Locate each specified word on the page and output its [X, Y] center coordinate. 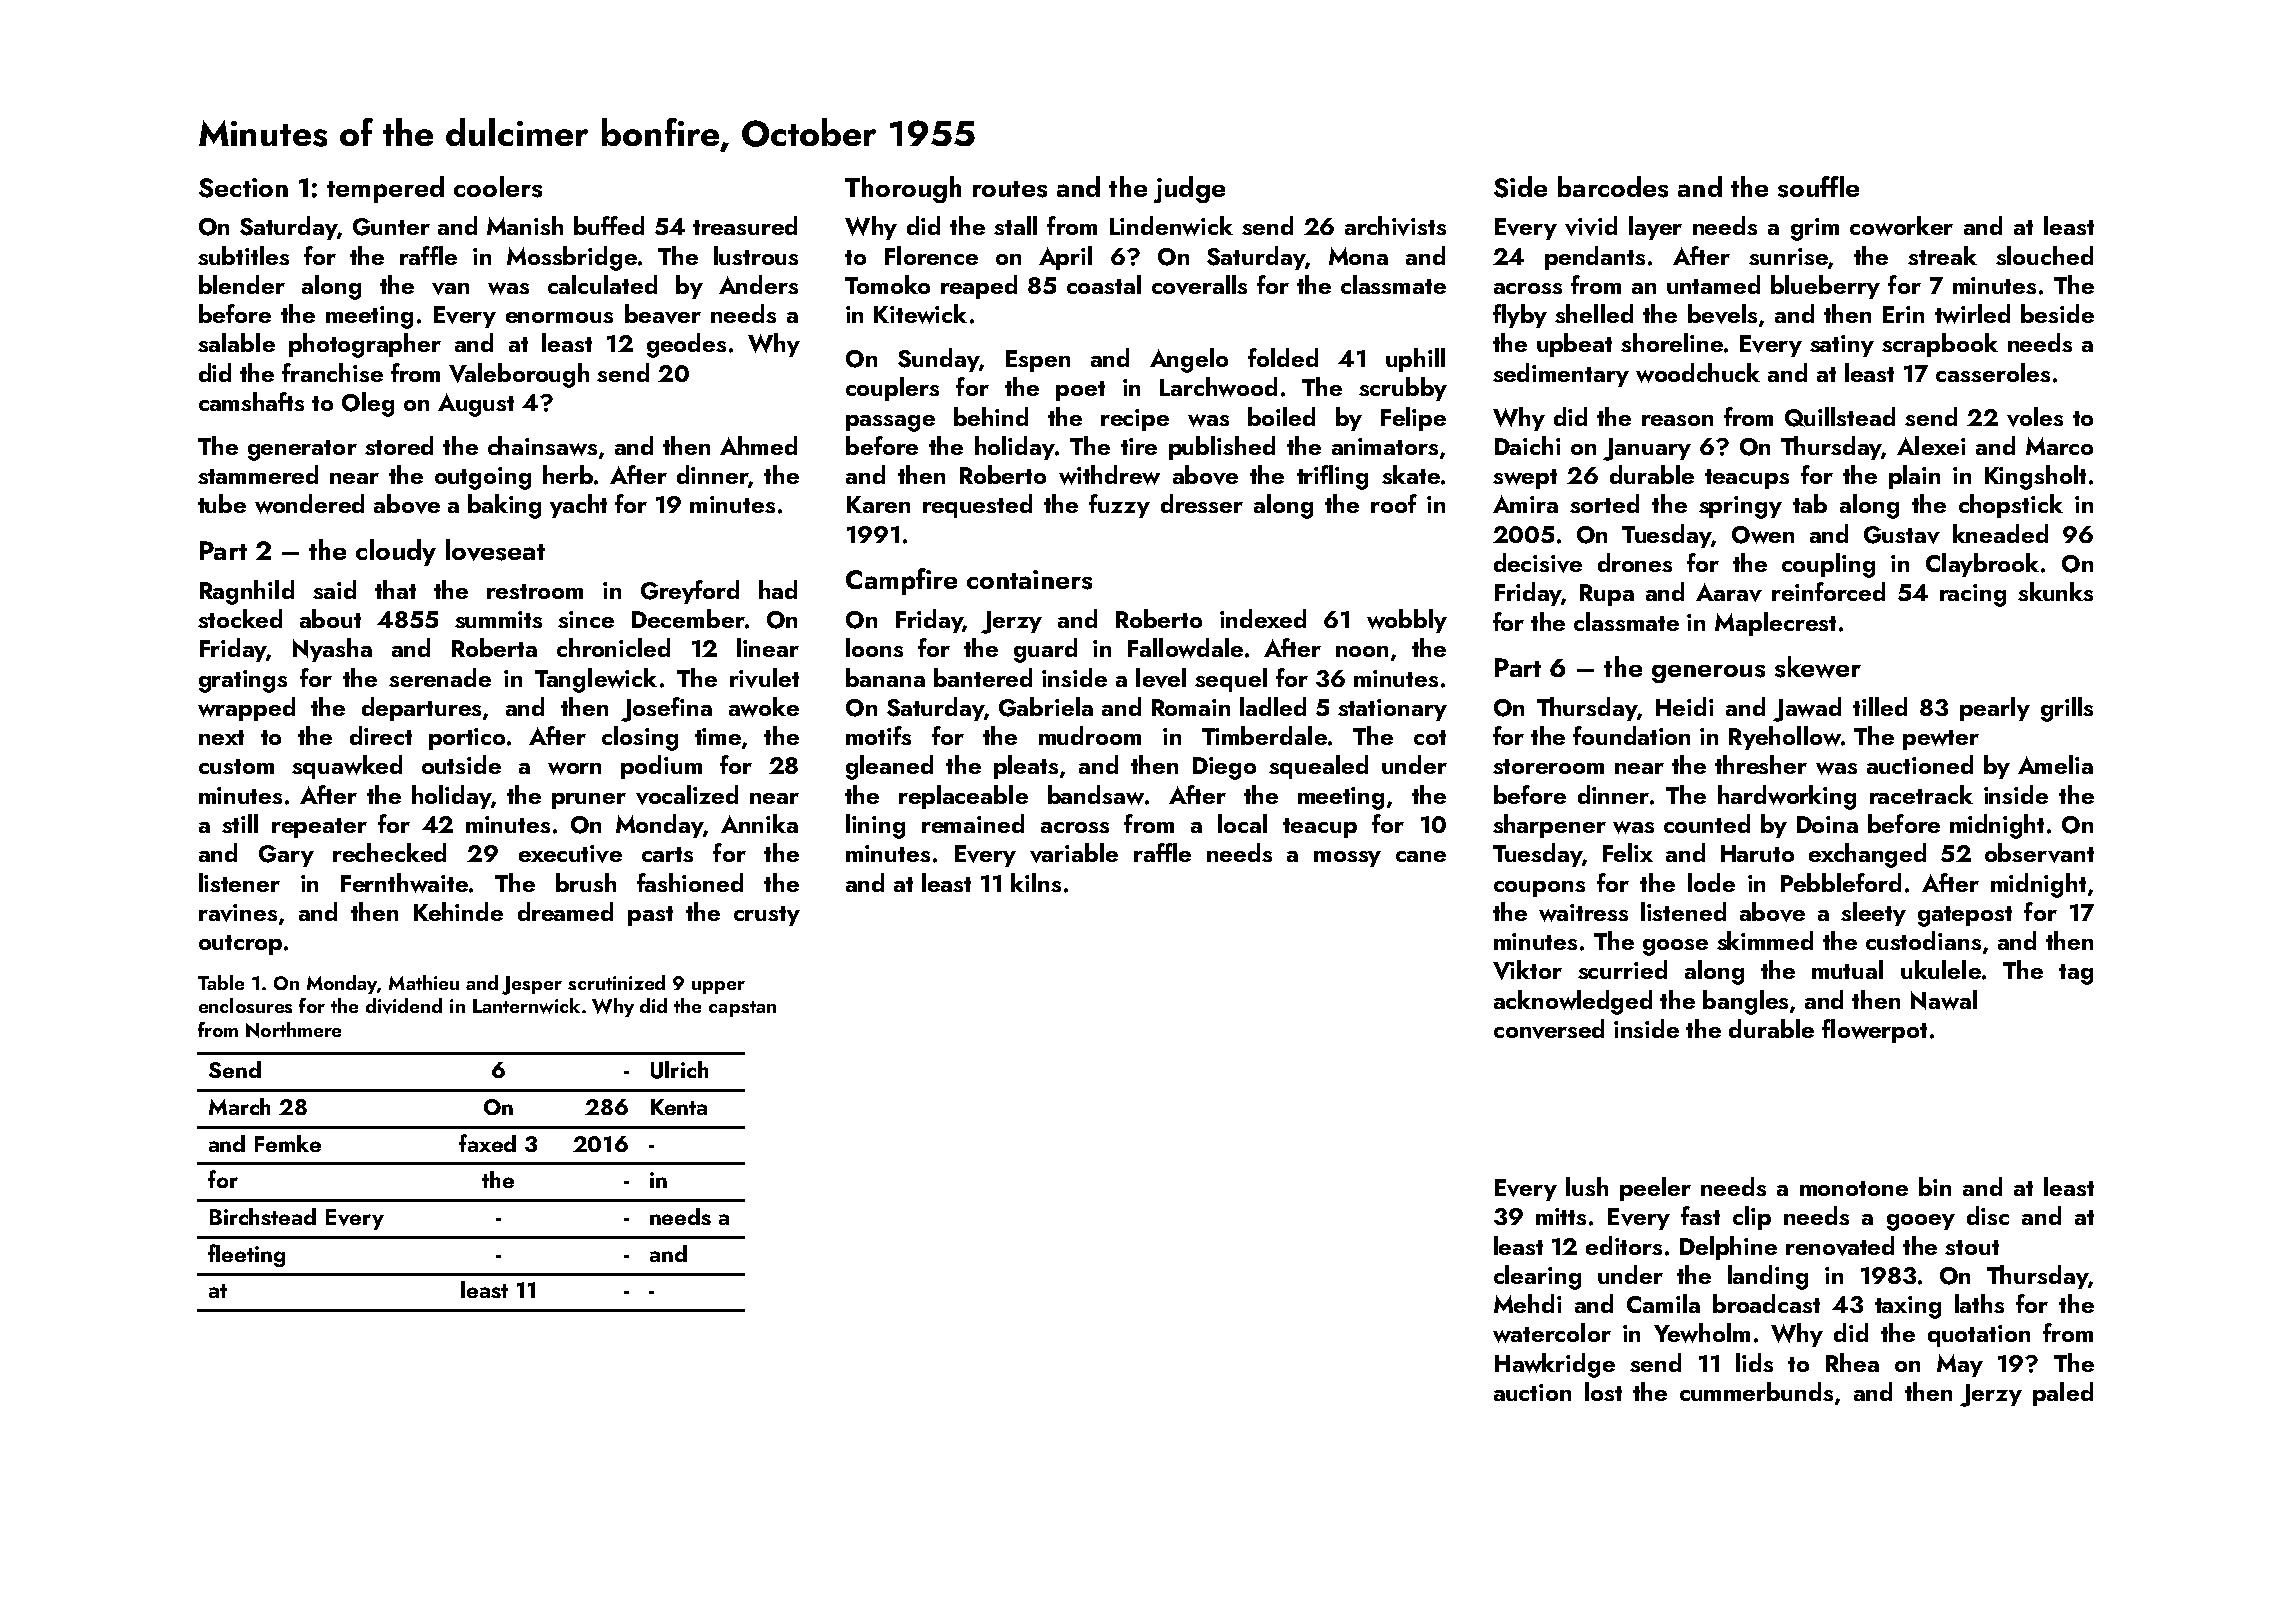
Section [243, 188]
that [395, 589]
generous [1708, 674]
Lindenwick [1171, 226]
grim [1815, 229]
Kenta [679, 1107]
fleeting [246, 1255]
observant [2039, 853]
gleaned [889, 767]
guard [1045, 650]
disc [1988, 1215]
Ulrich [679, 1070]
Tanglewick [596, 680]
